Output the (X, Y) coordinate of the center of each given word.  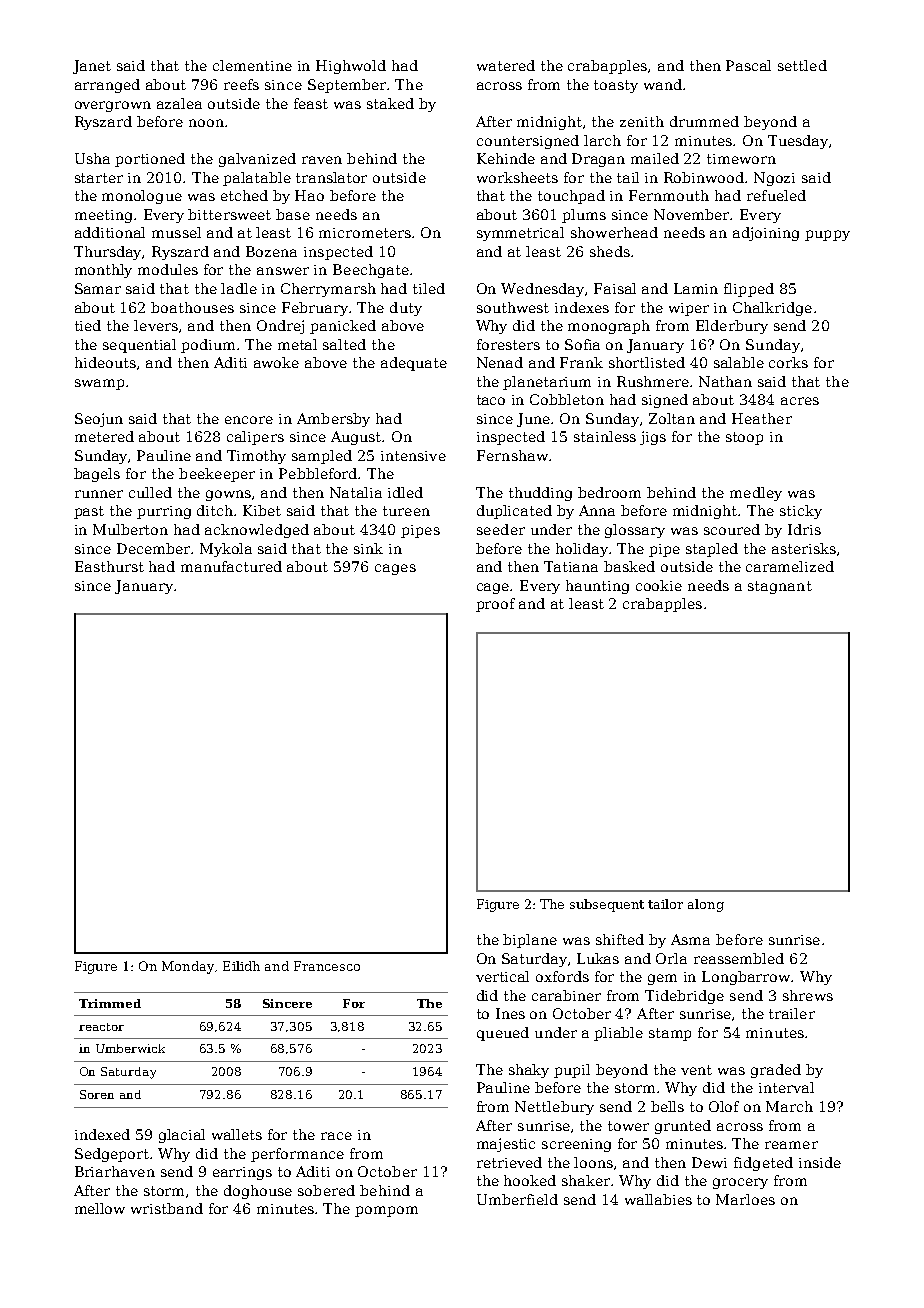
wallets (237, 1134)
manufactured (231, 566)
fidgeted (763, 1164)
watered (506, 65)
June (533, 420)
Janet (92, 67)
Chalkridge (772, 309)
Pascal (748, 65)
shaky (529, 1071)
